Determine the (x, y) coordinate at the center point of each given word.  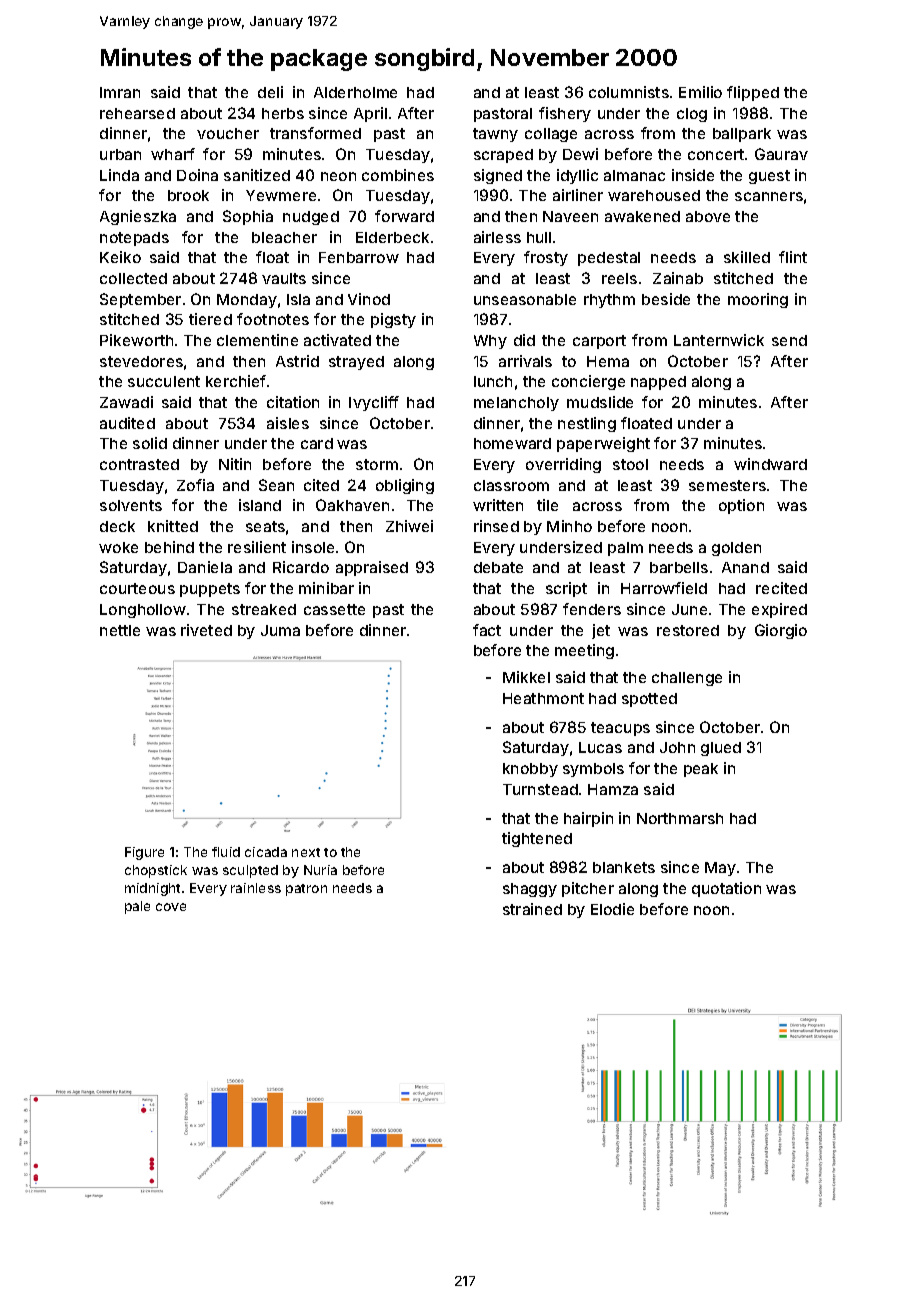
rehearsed (137, 113)
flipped (753, 93)
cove (171, 907)
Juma (280, 630)
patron (306, 890)
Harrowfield (664, 588)
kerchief (236, 381)
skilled (747, 257)
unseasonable (525, 299)
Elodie (612, 909)
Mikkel (526, 677)
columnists (629, 92)
